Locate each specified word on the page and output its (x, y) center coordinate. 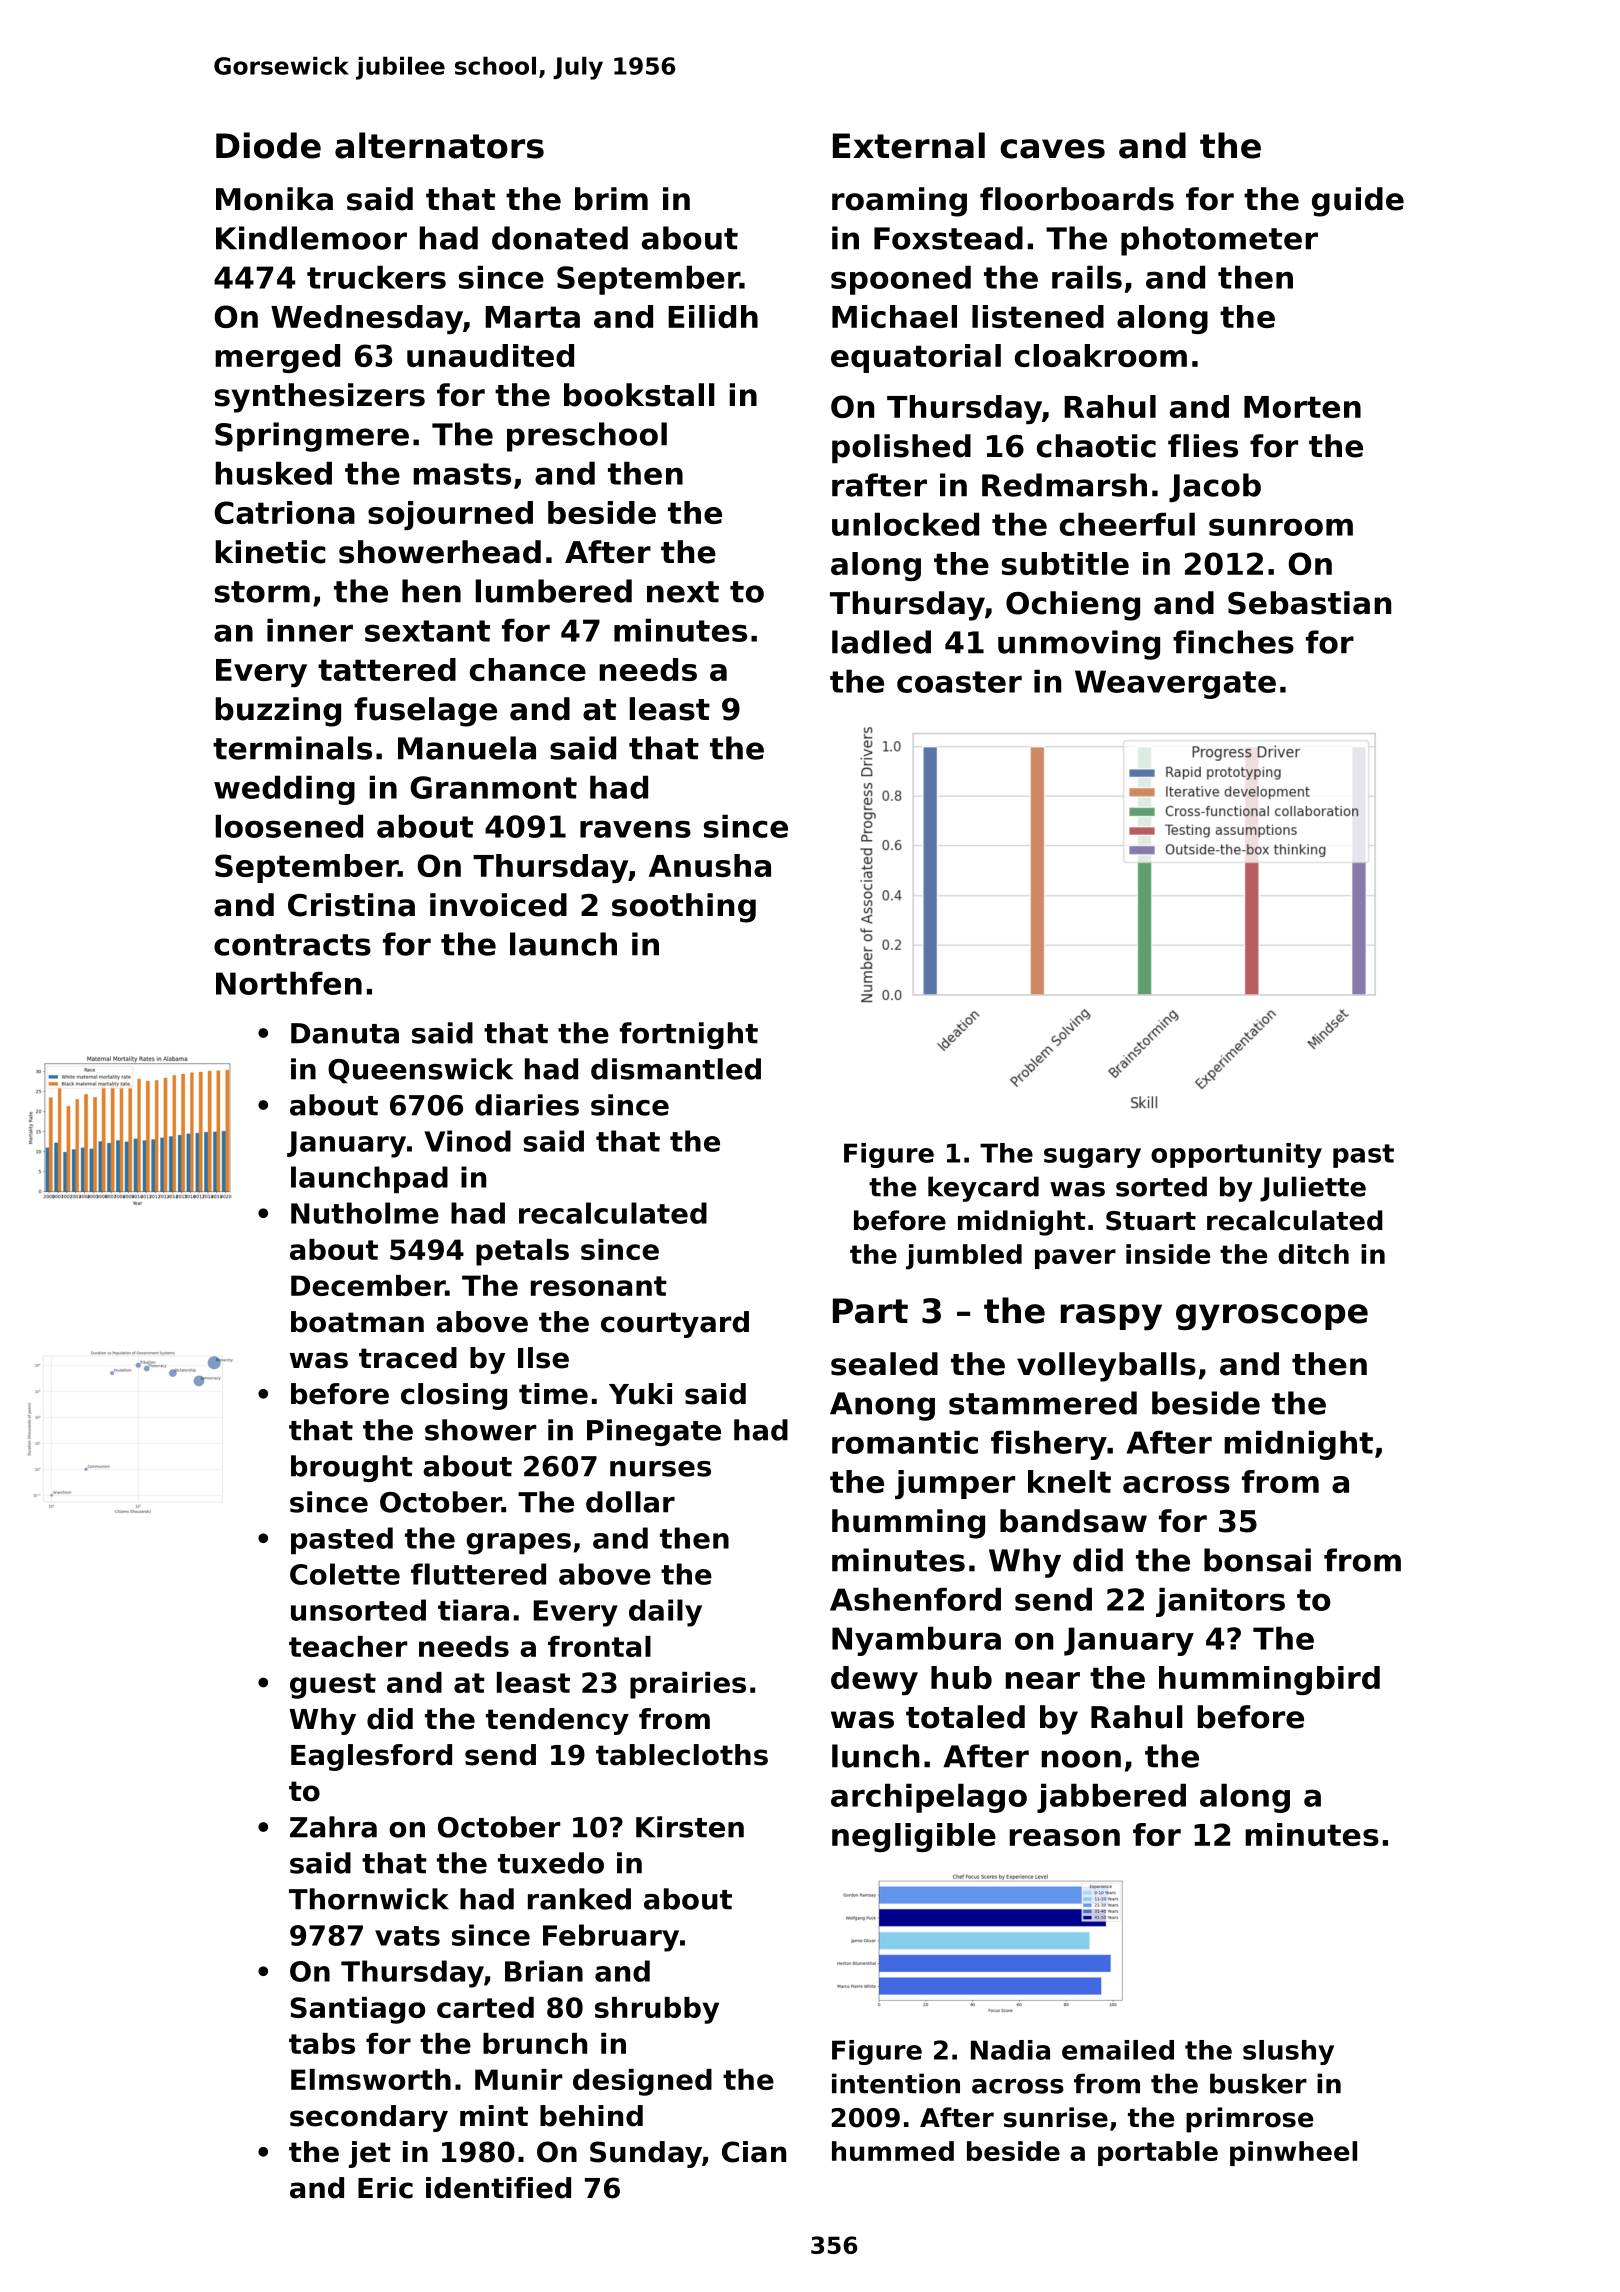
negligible (914, 1837)
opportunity (1236, 1155)
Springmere (312, 437)
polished (901, 448)
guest (333, 1686)
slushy (1288, 2052)
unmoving (1079, 645)
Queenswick (420, 1071)
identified (498, 2188)
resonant (599, 1286)
